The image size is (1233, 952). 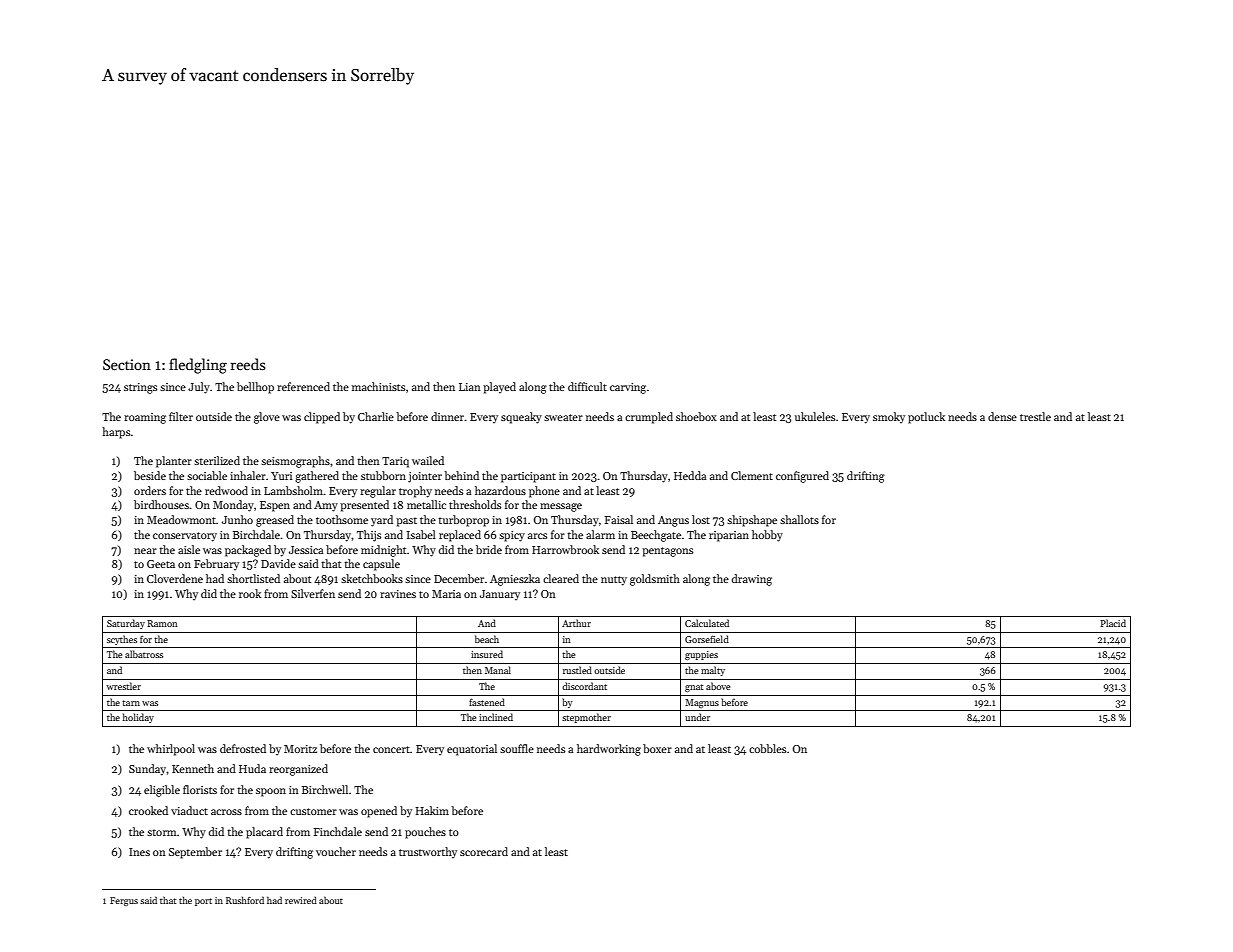 What do you see at coordinates (767, 748) in the page?
I see `cobbles` at bounding box center [767, 748].
